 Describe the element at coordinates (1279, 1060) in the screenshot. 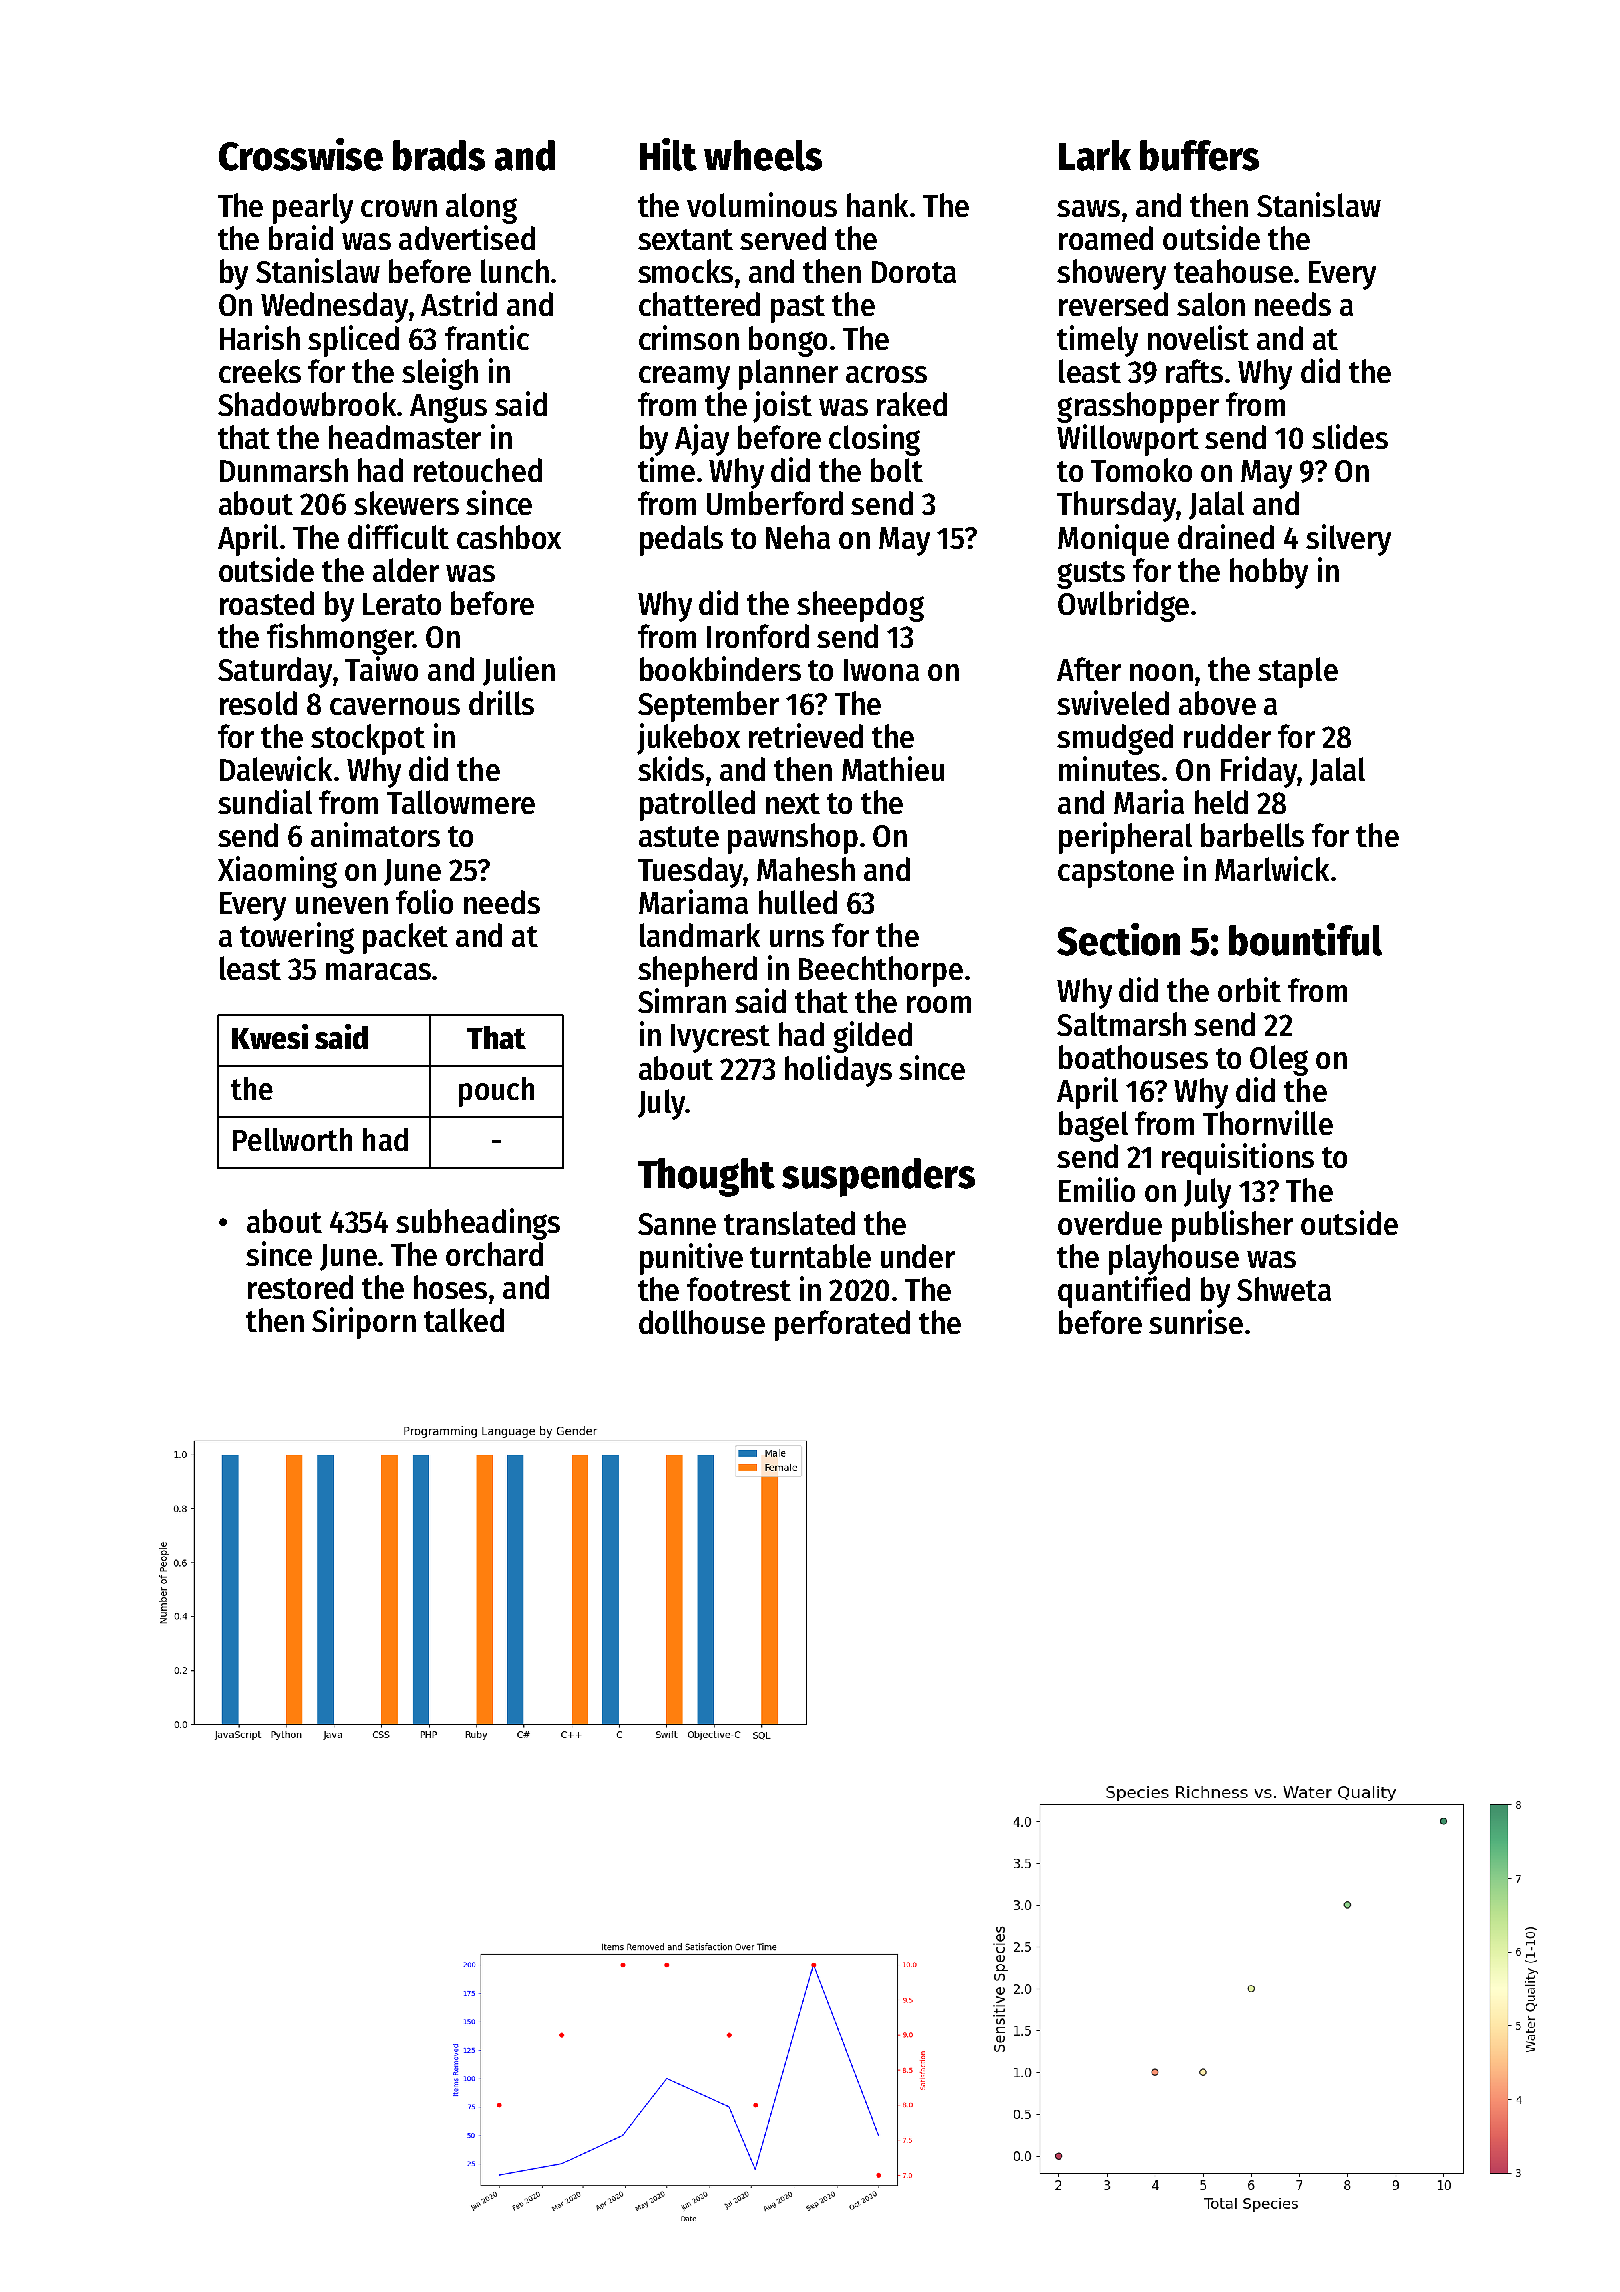

I see `Oleg` at that location.
